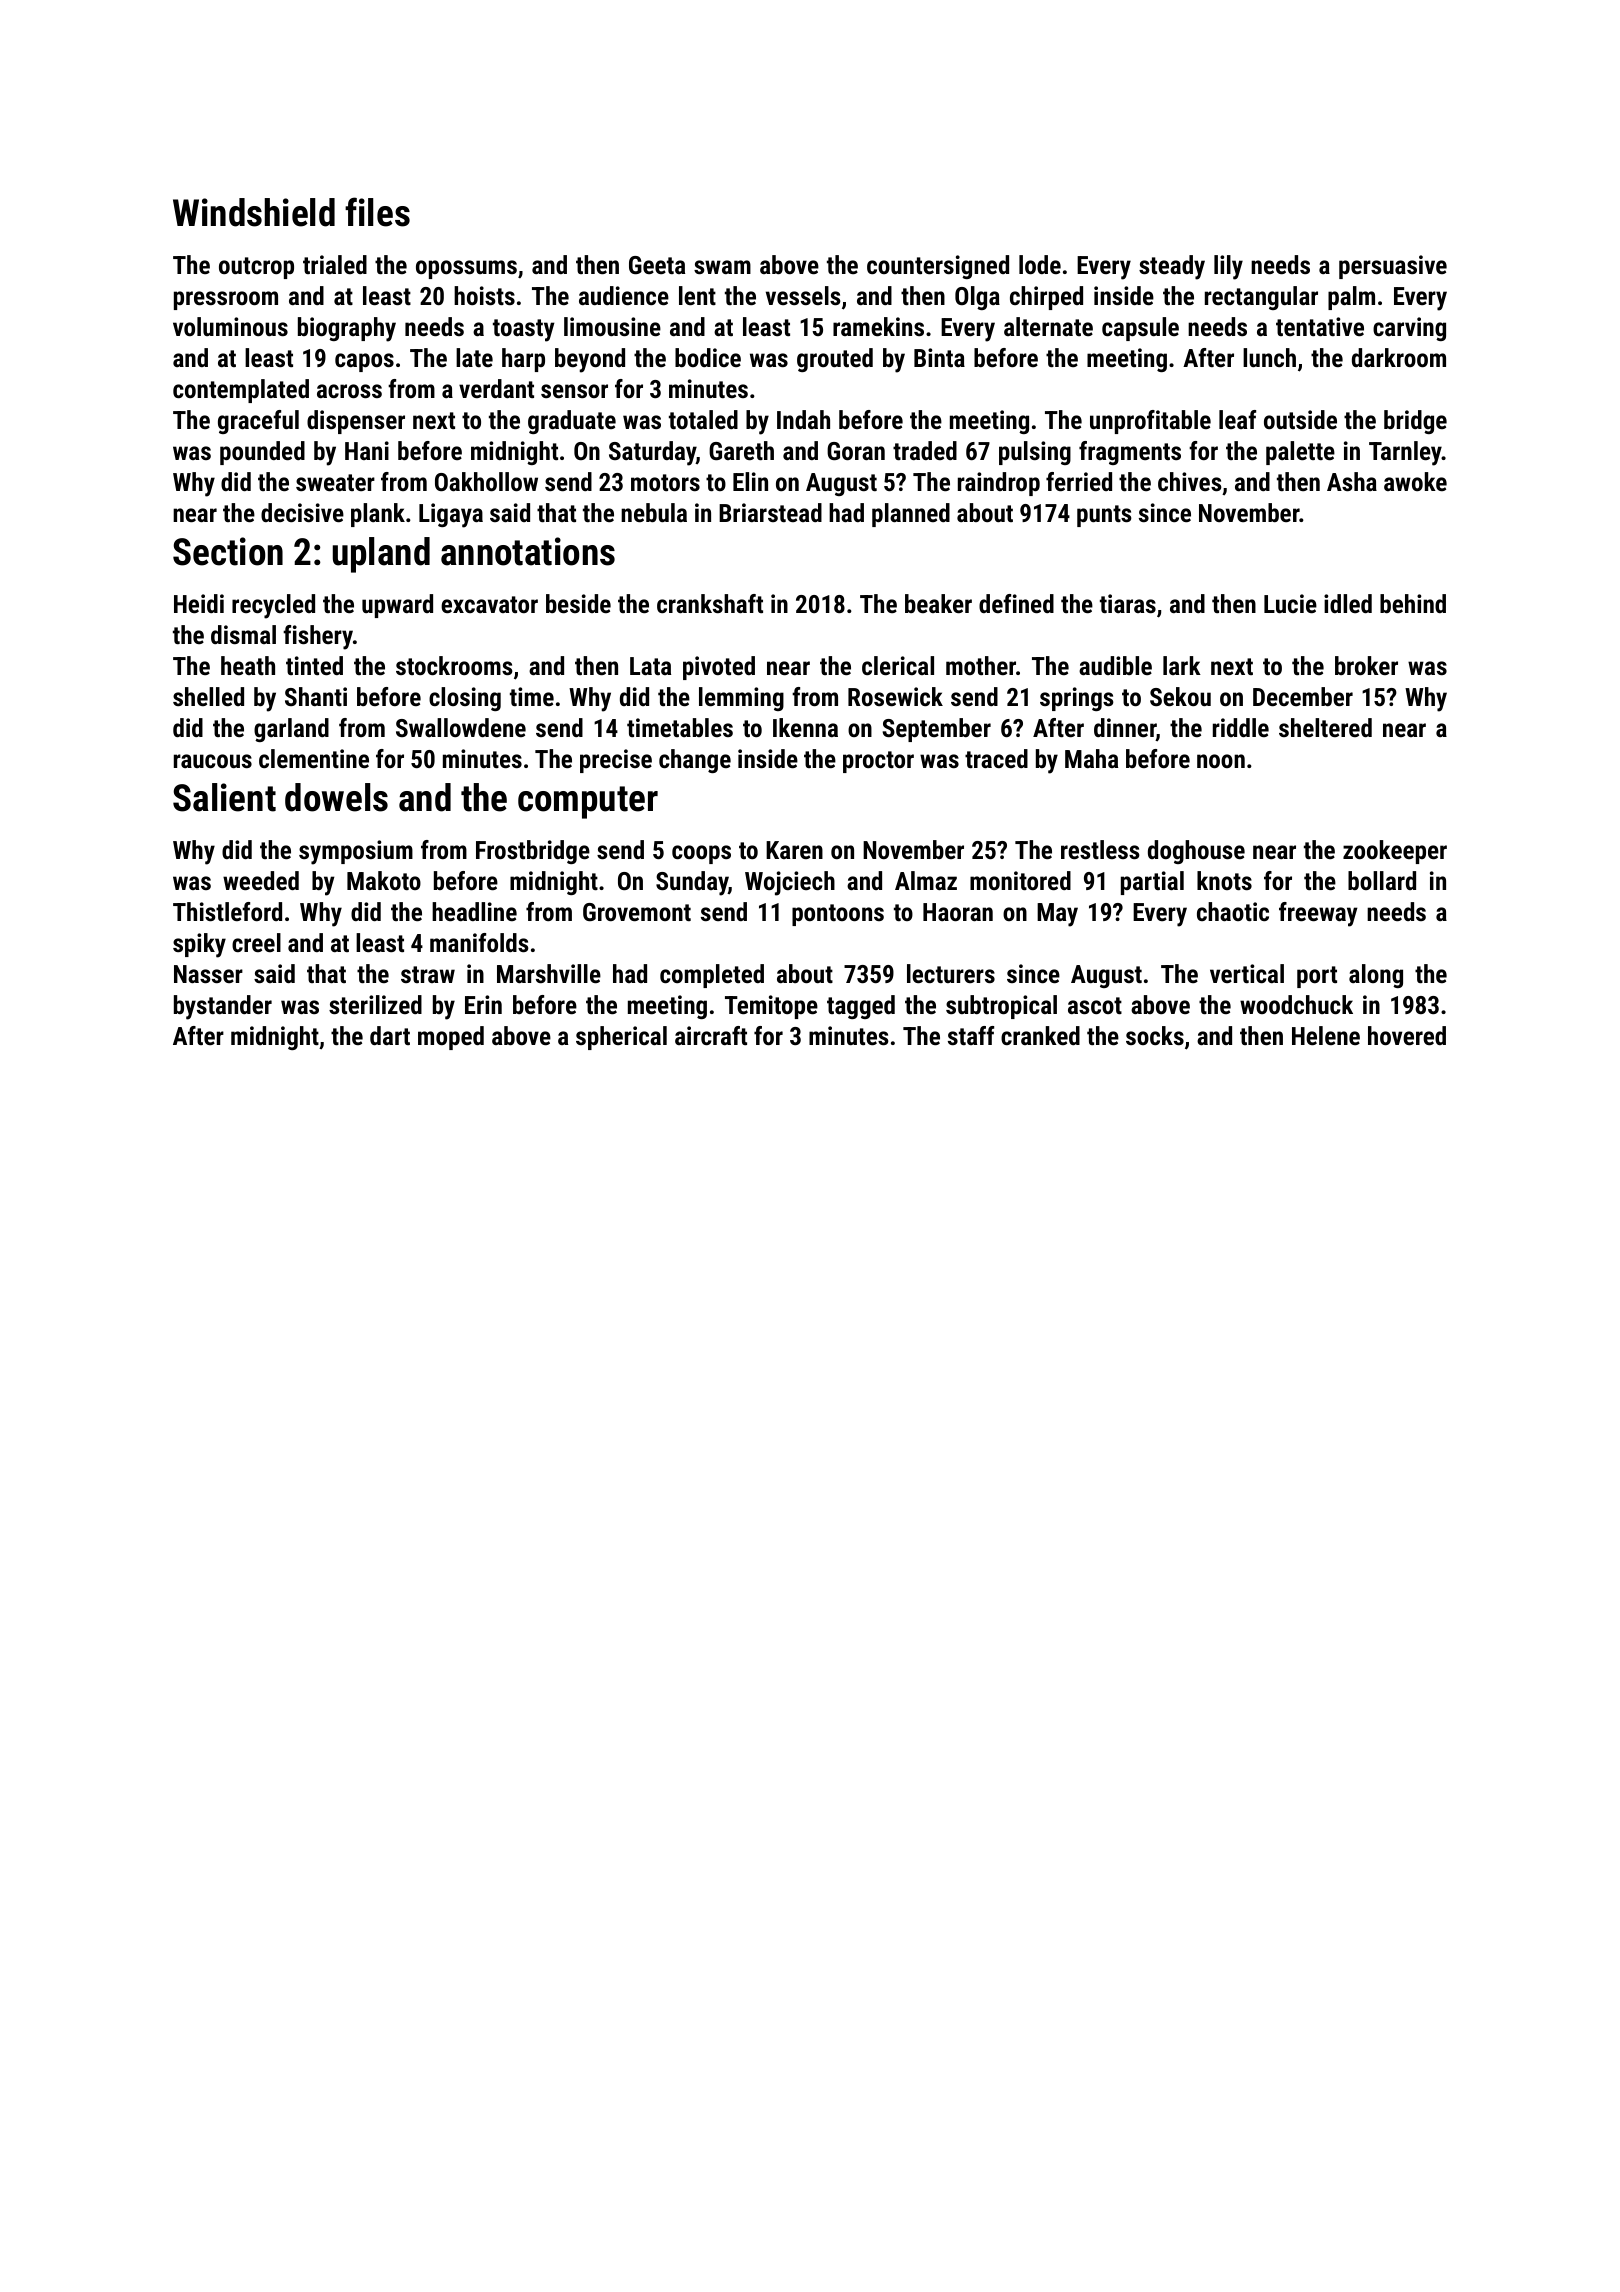 The height and width of the screenshot is (2292, 1620). I want to click on lily, so click(1228, 267).
